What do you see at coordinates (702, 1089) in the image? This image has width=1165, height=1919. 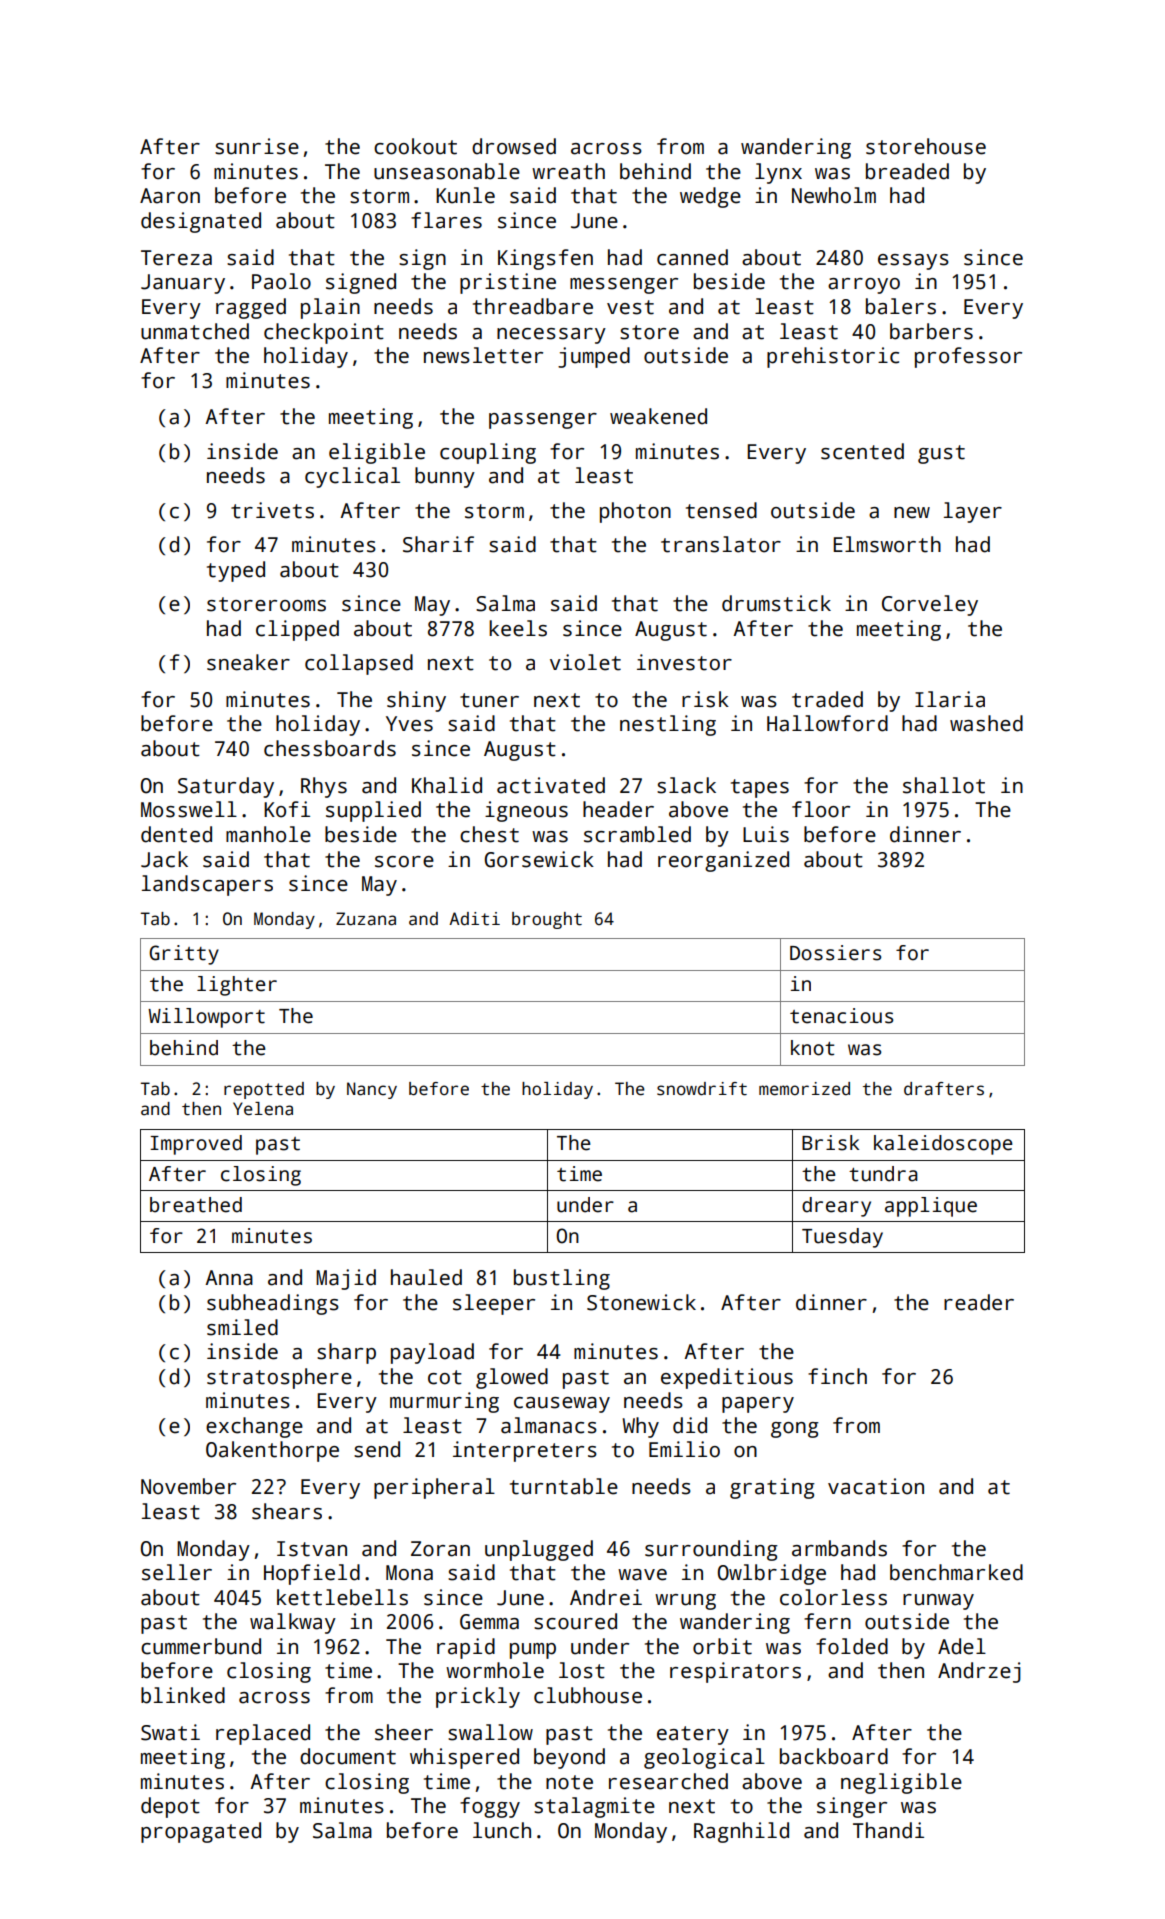 I see `snowdrift` at bounding box center [702, 1089].
